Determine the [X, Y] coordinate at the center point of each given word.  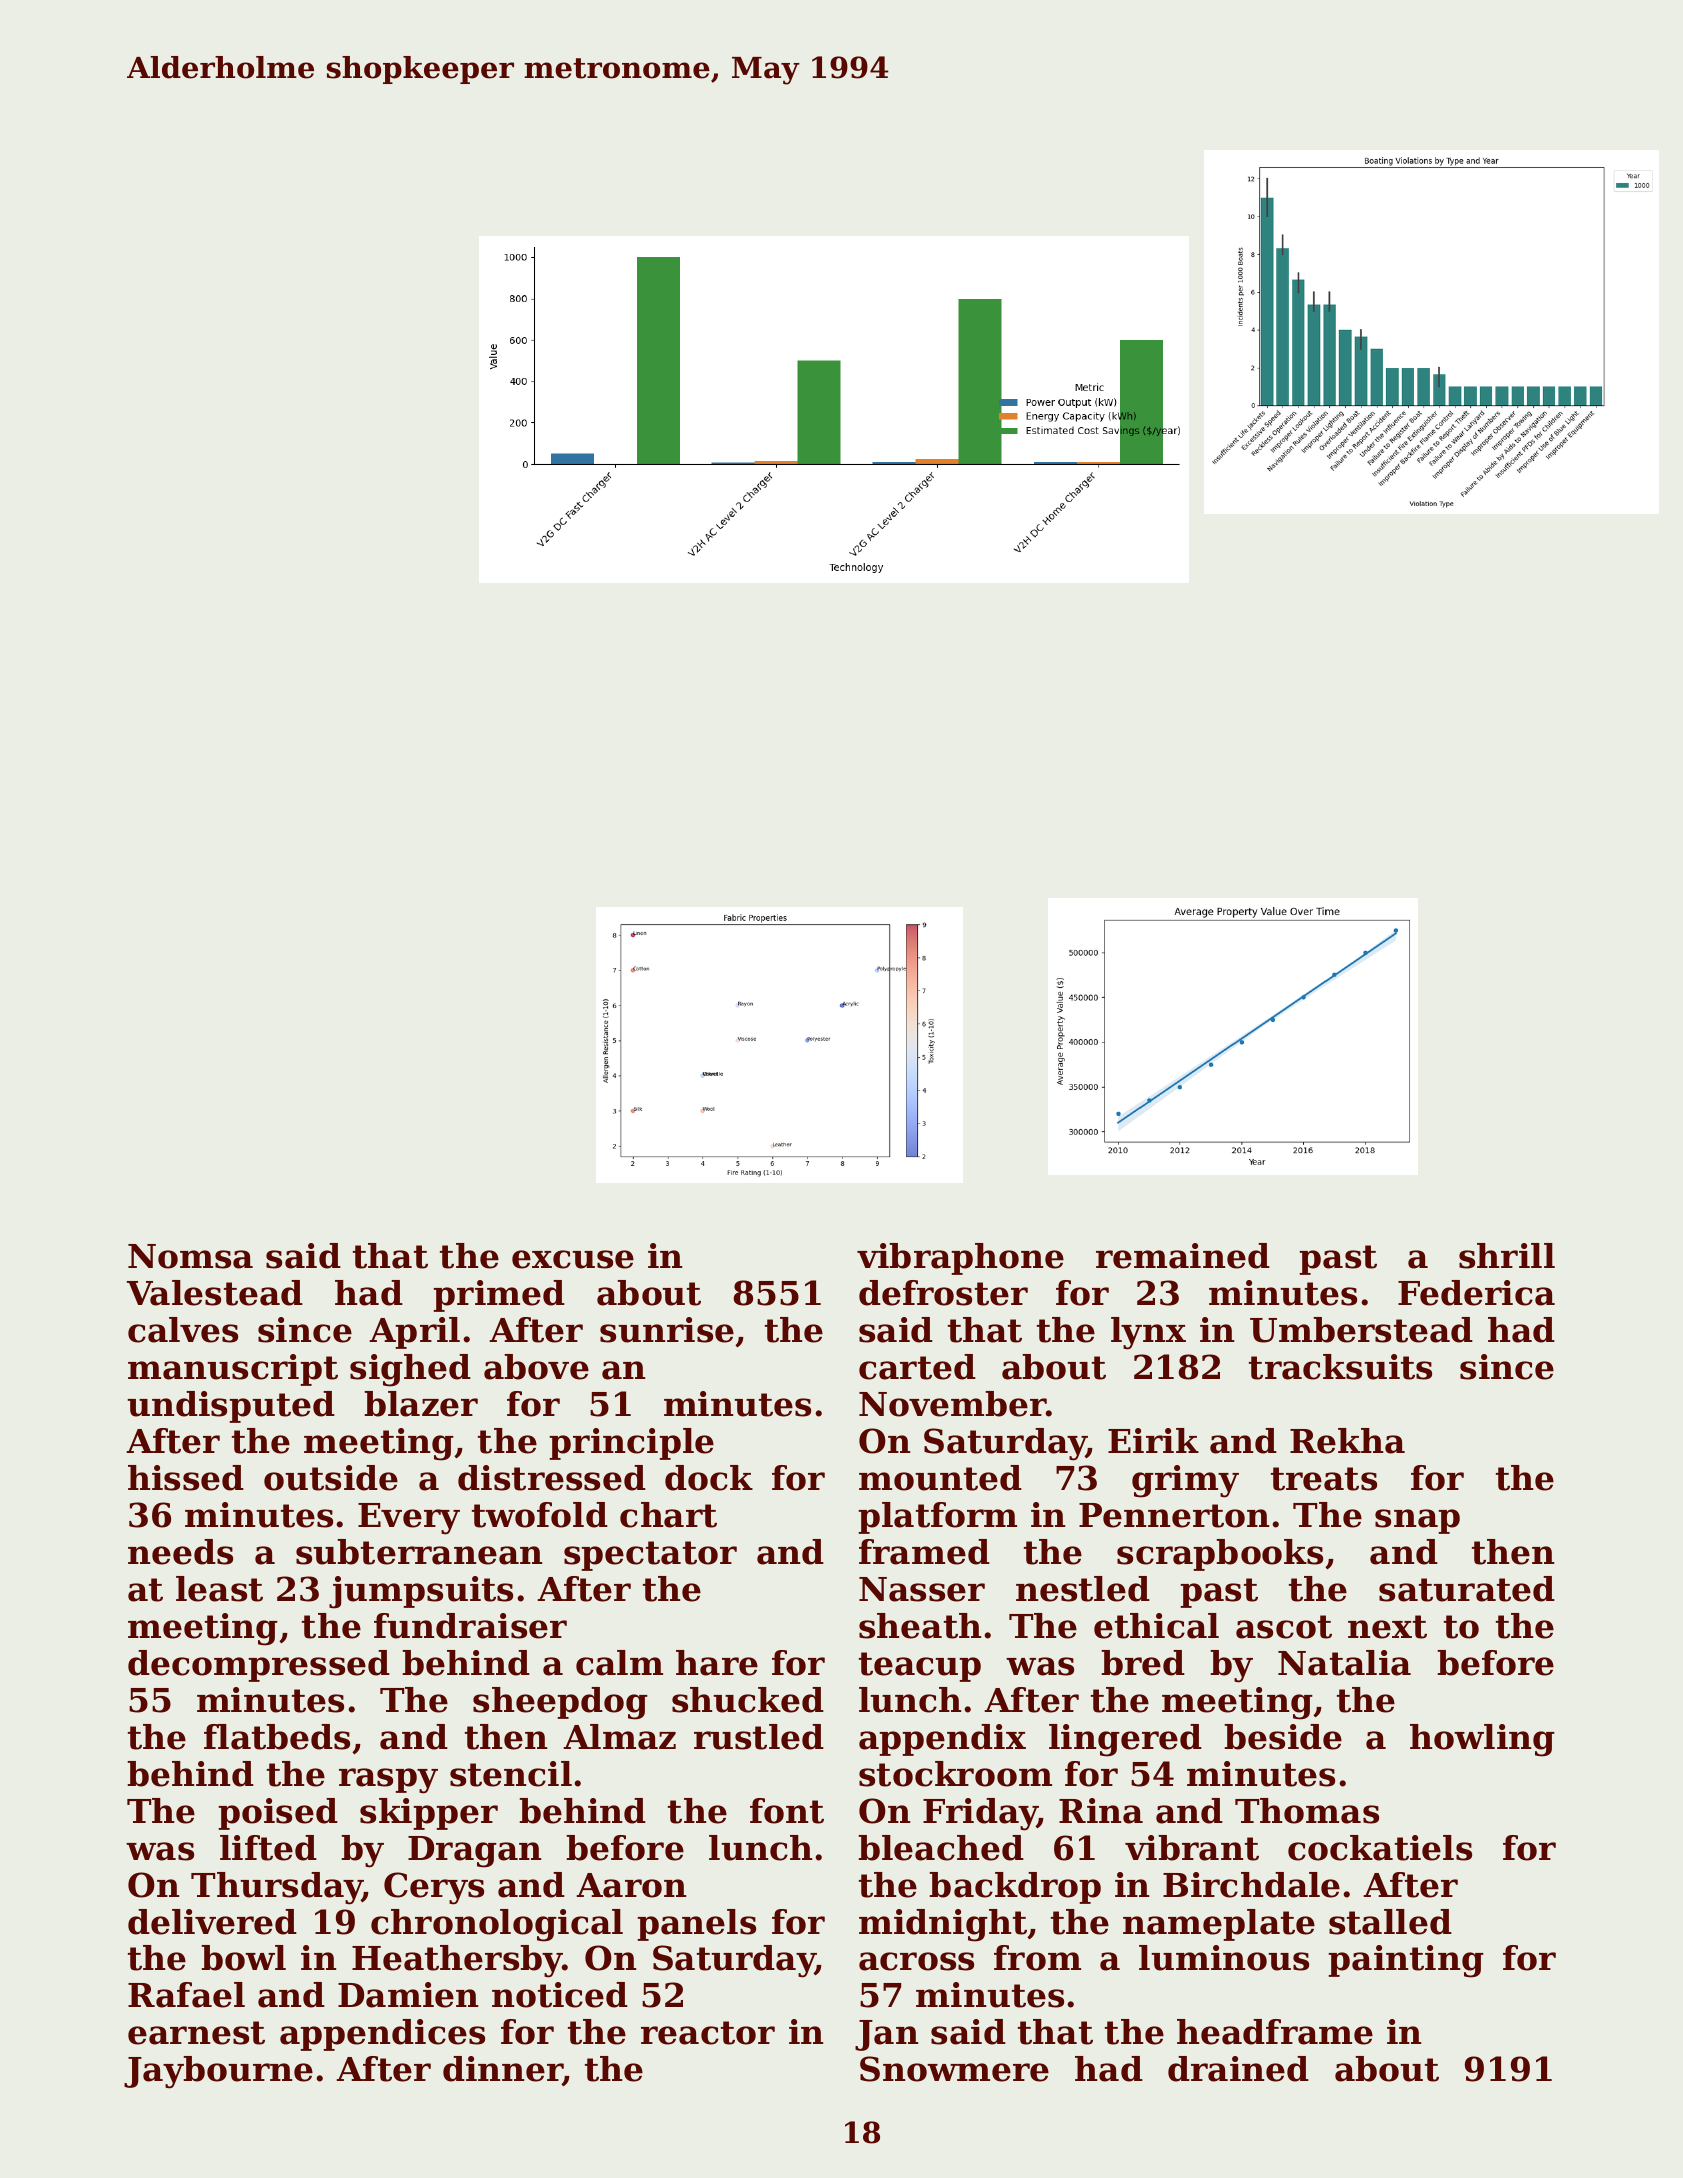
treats [1324, 1479]
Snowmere [954, 2069]
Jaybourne [218, 2072]
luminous [1224, 1958]
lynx [1148, 1333]
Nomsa [190, 1256]
